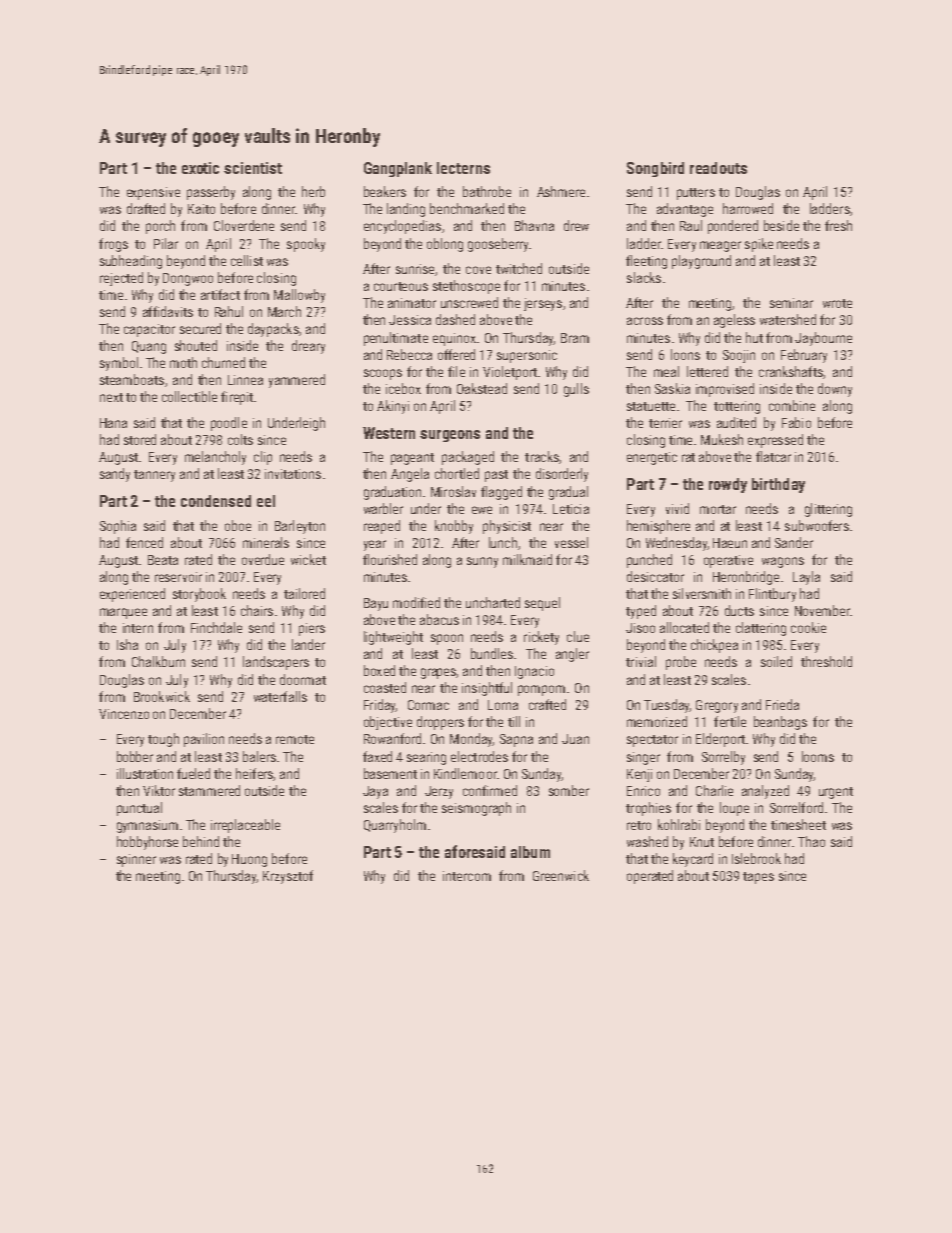 This page has width=952, height=1233. Describe the element at coordinates (158, 661) in the page. I see `Chalkburn` at that location.
